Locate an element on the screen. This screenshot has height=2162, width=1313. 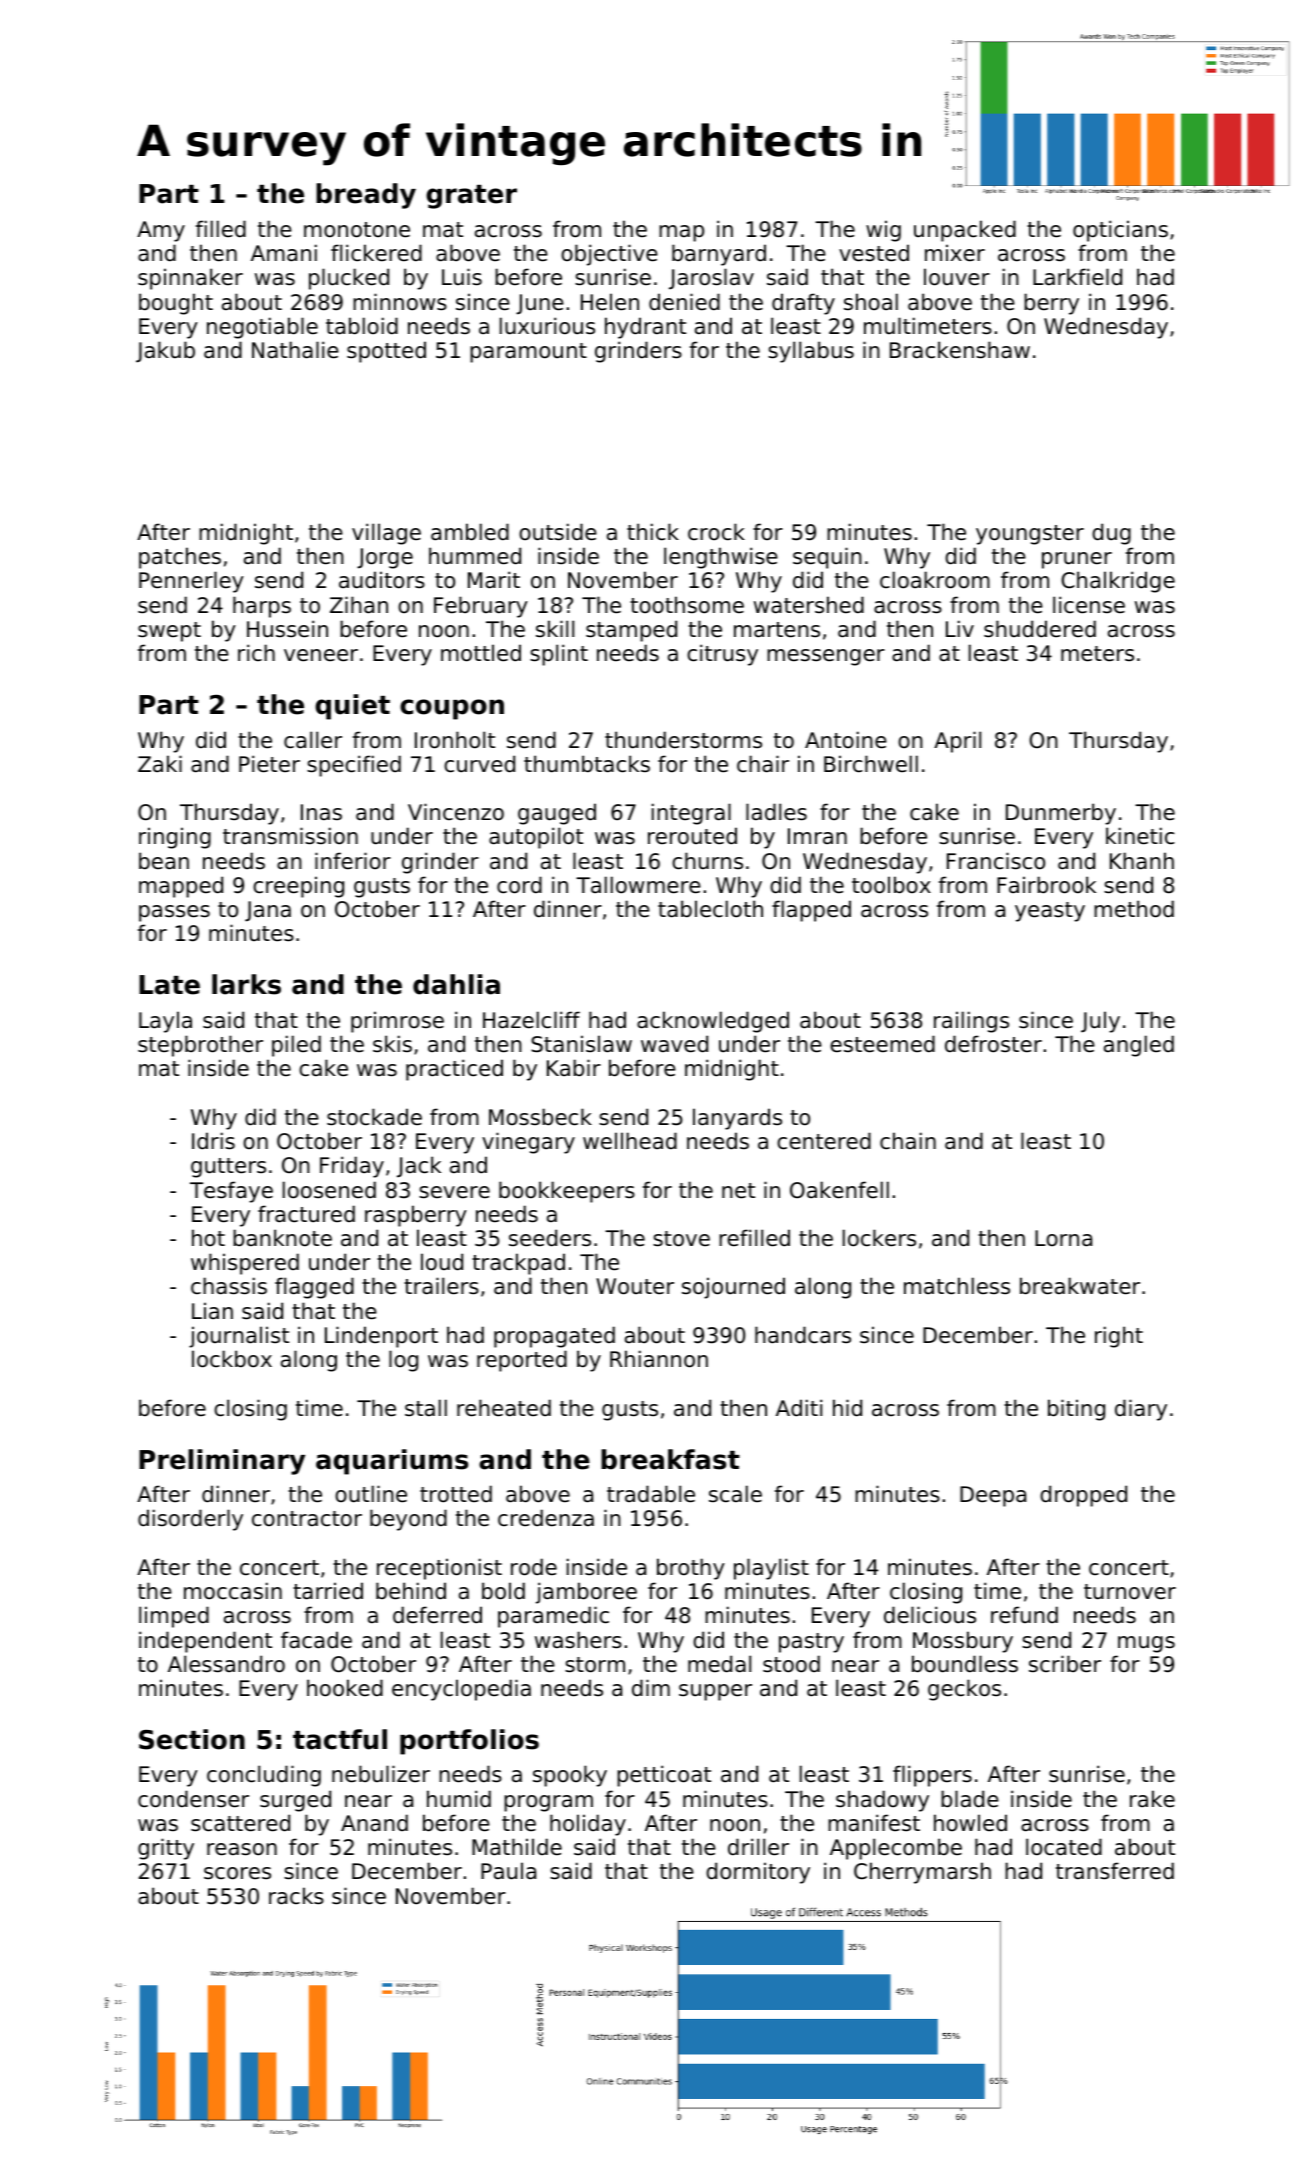
condenser is located at coordinates (193, 1799).
